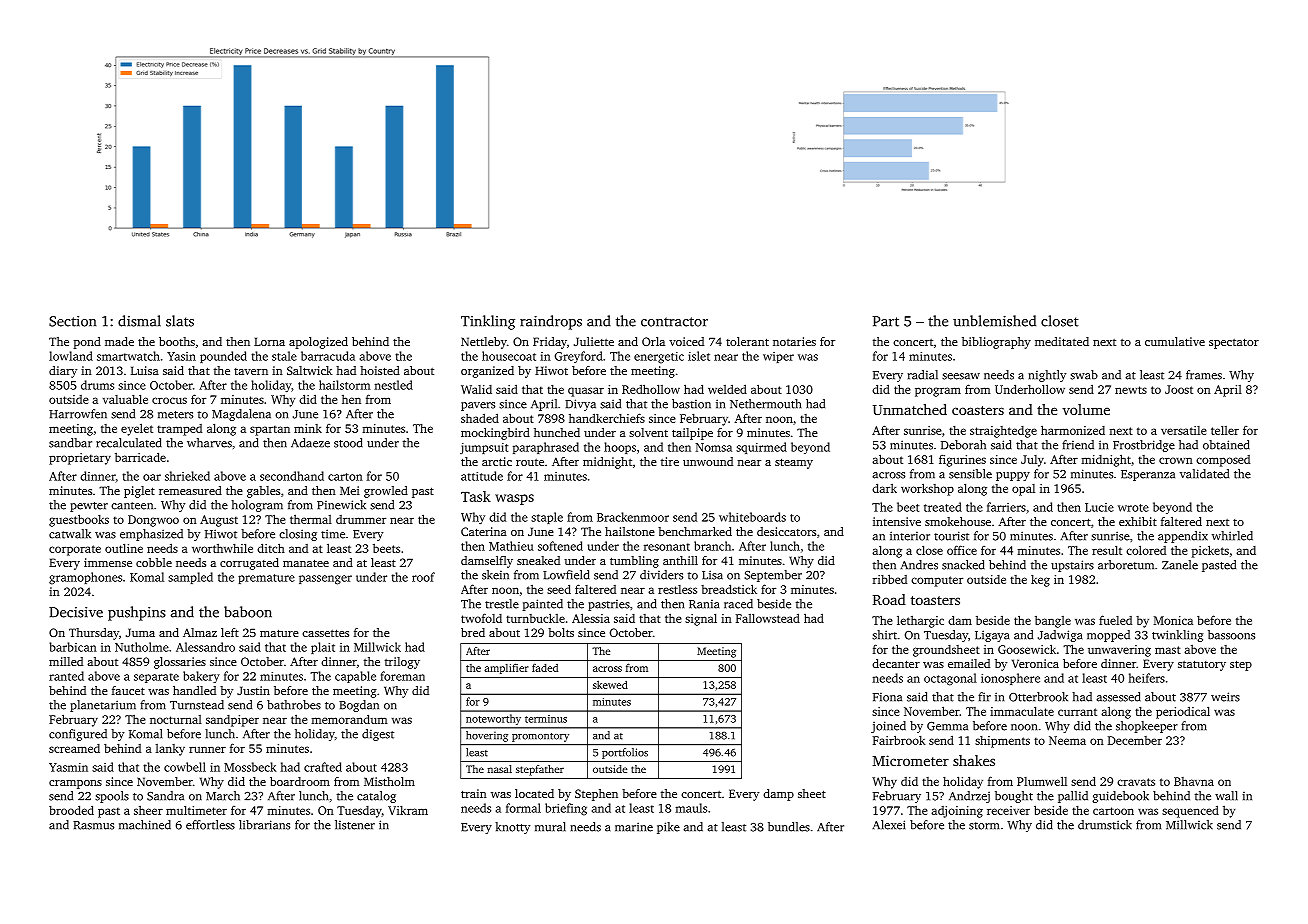 Image resolution: width=1308 pixels, height=924 pixels. What do you see at coordinates (209, 443) in the page?
I see `wharves` at bounding box center [209, 443].
